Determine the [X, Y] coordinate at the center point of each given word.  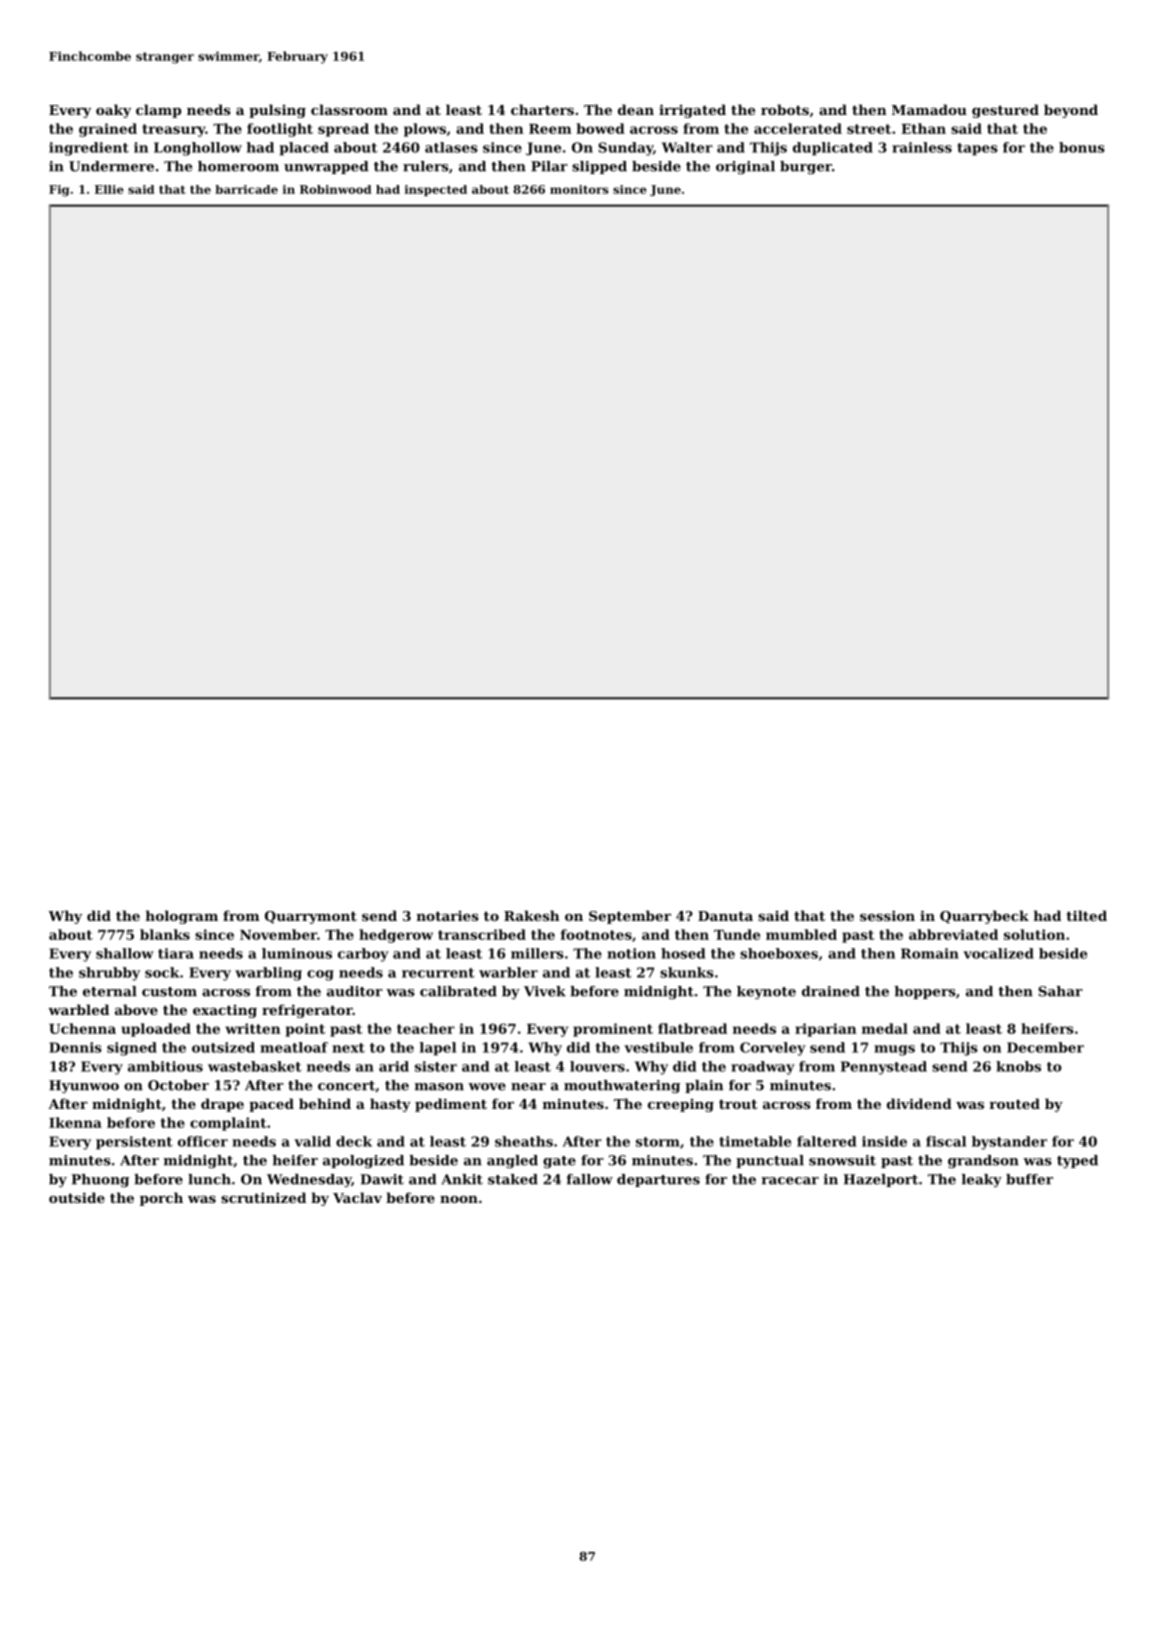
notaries [448, 916]
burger [806, 168]
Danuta [725, 916]
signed [132, 1049]
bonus [1082, 147]
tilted [1086, 915]
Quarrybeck [984, 917]
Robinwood [336, 189]
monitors [579, 189]
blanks [165, 934]
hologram [182, 917]
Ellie [109, 189]
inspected [436, 190]
